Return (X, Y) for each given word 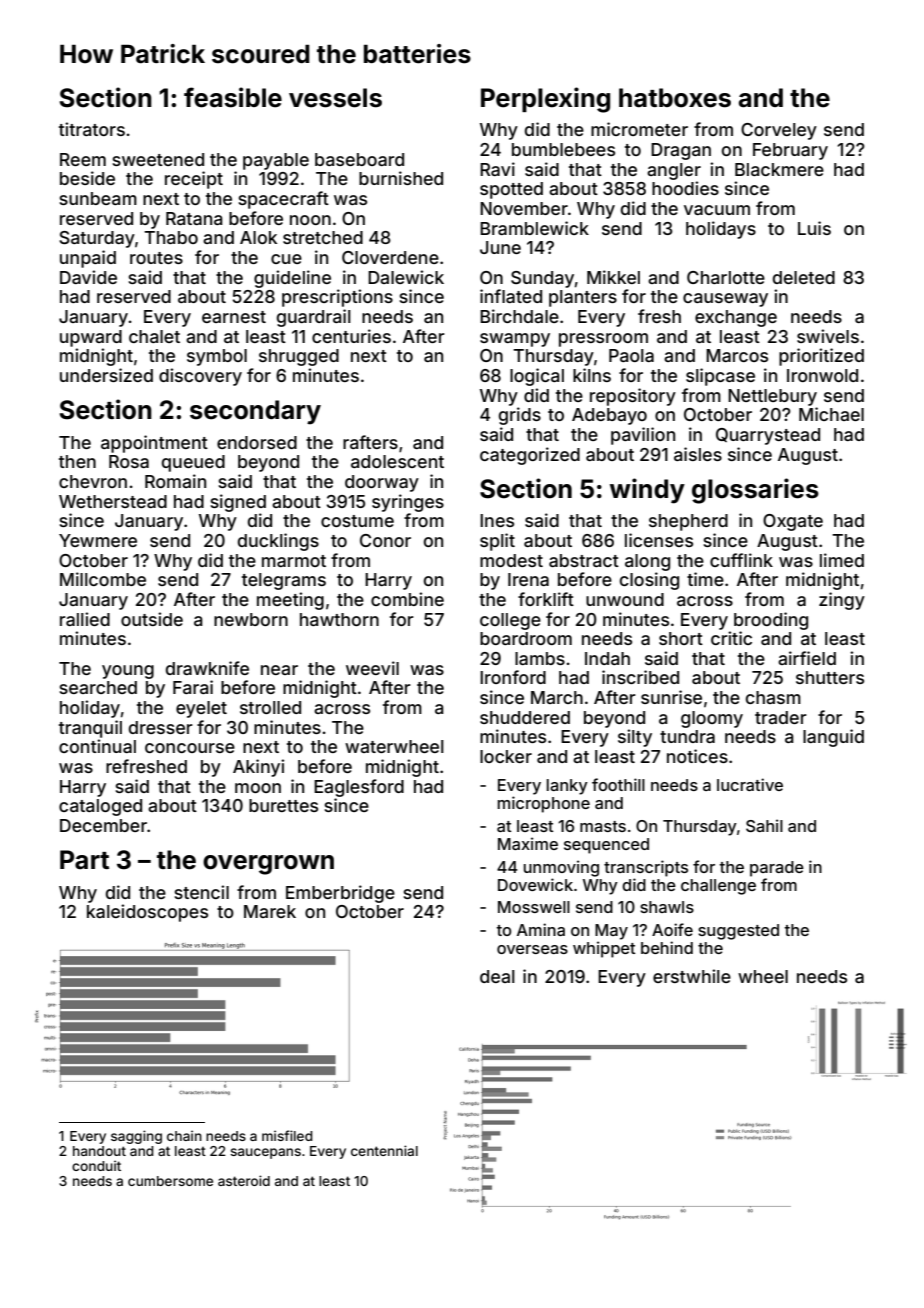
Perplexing (545, 100)
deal (497, 976)
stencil (201, 892)
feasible (233, 97)
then (77, 461)
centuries (351, 336)
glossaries (755, 491)
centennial (384, 1150)
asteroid (244, 1180)
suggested (738, 932)
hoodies (685, 188)
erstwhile (692, 976)
